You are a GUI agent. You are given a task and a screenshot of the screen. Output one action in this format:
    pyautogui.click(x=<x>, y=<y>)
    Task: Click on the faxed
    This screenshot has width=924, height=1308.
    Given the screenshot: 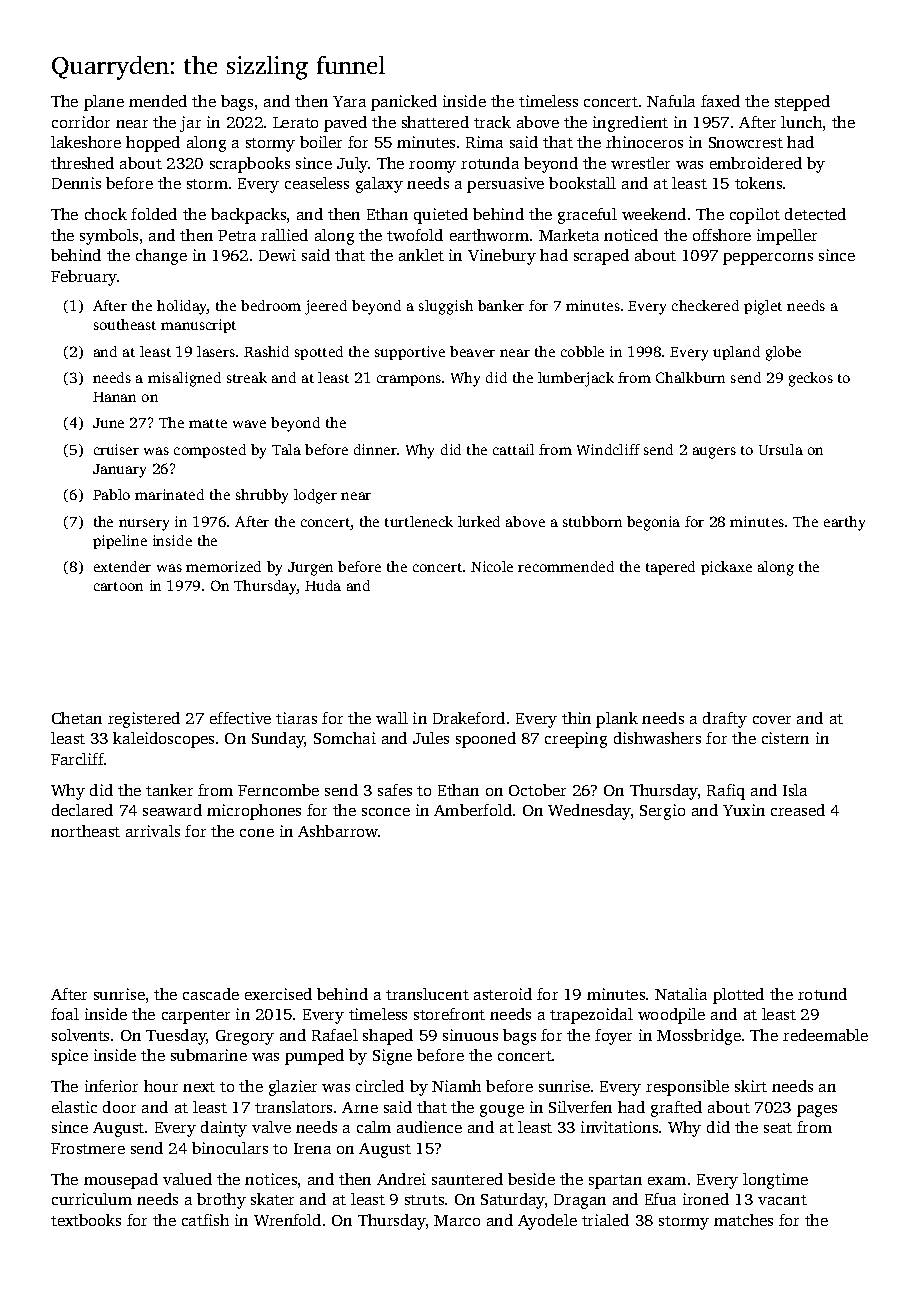 What is the action you would take?
    pyautogui.click(x=720, y=101)
